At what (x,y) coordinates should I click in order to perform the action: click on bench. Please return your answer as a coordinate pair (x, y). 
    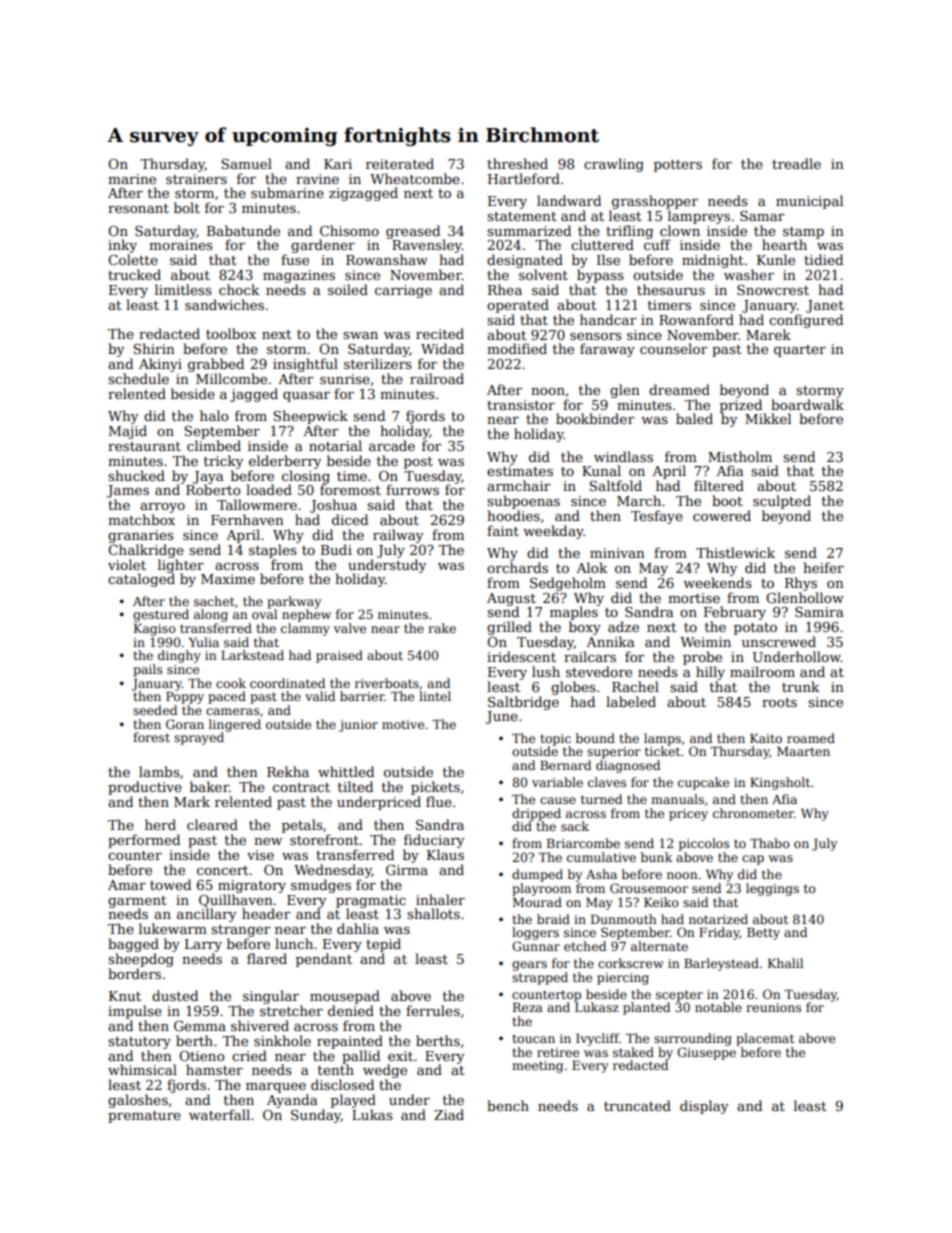
    Looking at the image, I should click on (508, 1105).
